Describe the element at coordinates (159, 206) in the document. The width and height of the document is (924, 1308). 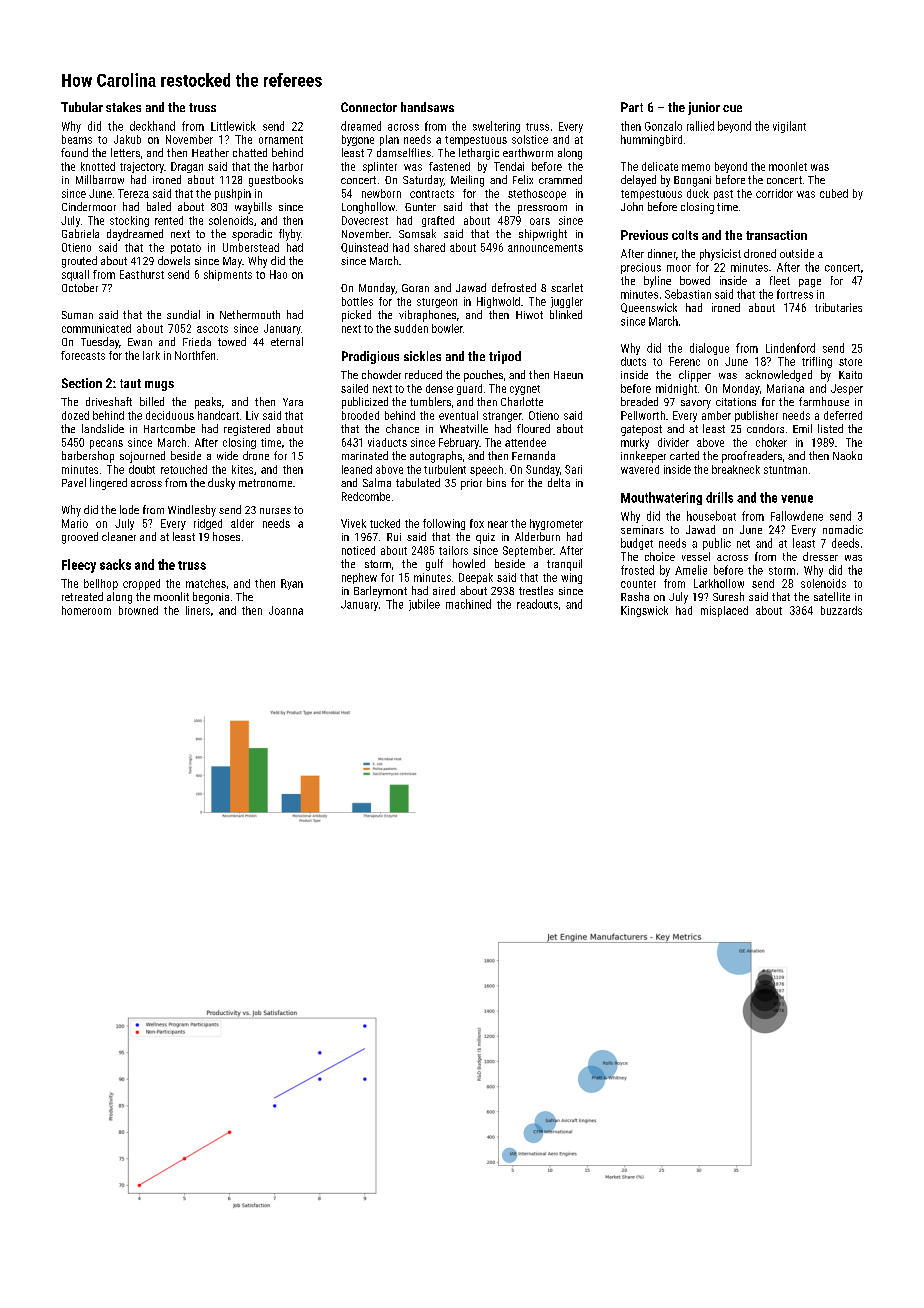
I see `baled` at that location.
